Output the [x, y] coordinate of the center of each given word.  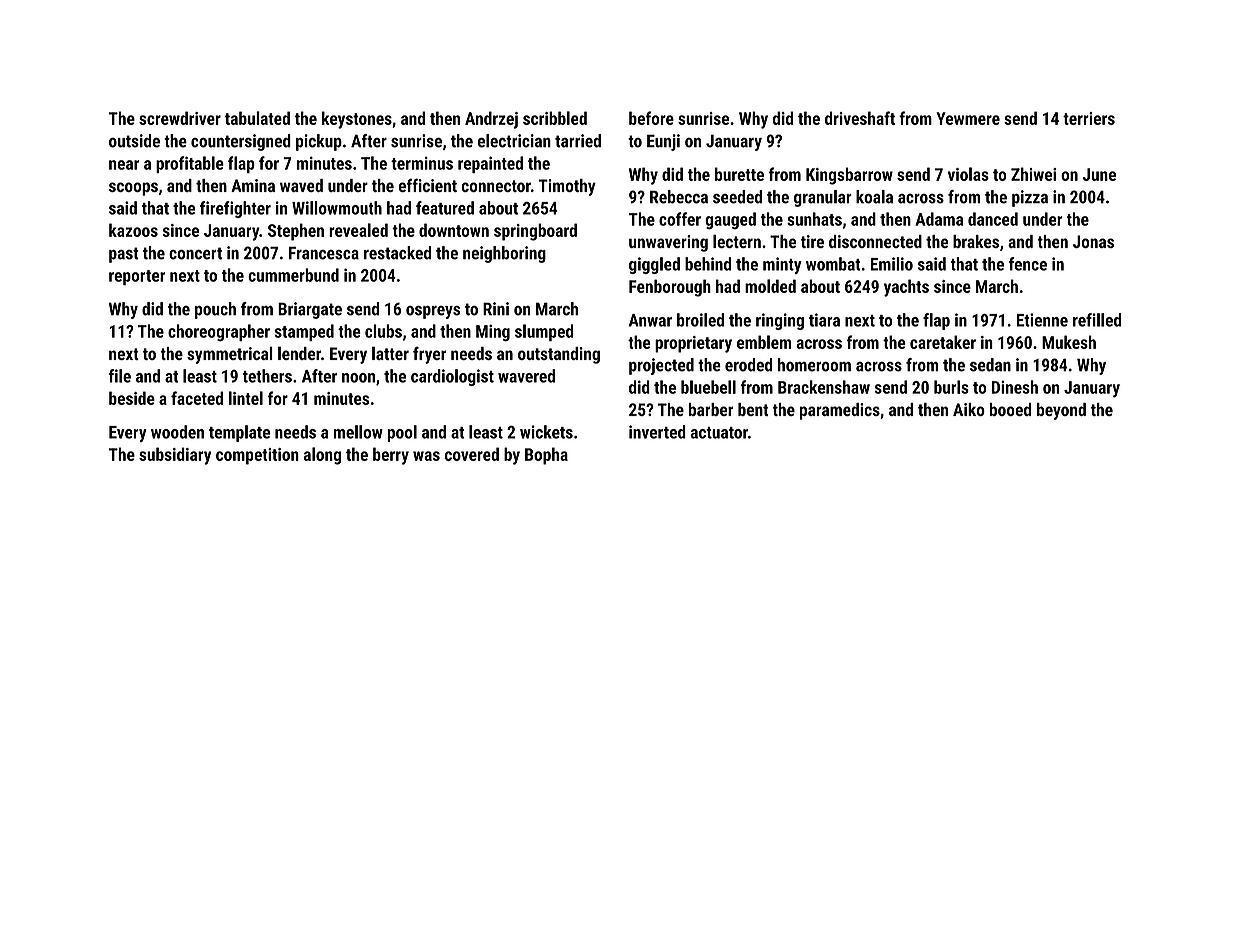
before [651, 118]
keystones [357, 120]
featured [445, 208]
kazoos [133, 230]
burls [951, 387]
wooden [177, 432]
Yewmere [968, 118]
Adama [939, 219]
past [124, 255]
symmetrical [230, 355]
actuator [719, 433]
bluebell [708, 387]
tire [812, 241]
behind [708, 264]
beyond [1061, 411]
